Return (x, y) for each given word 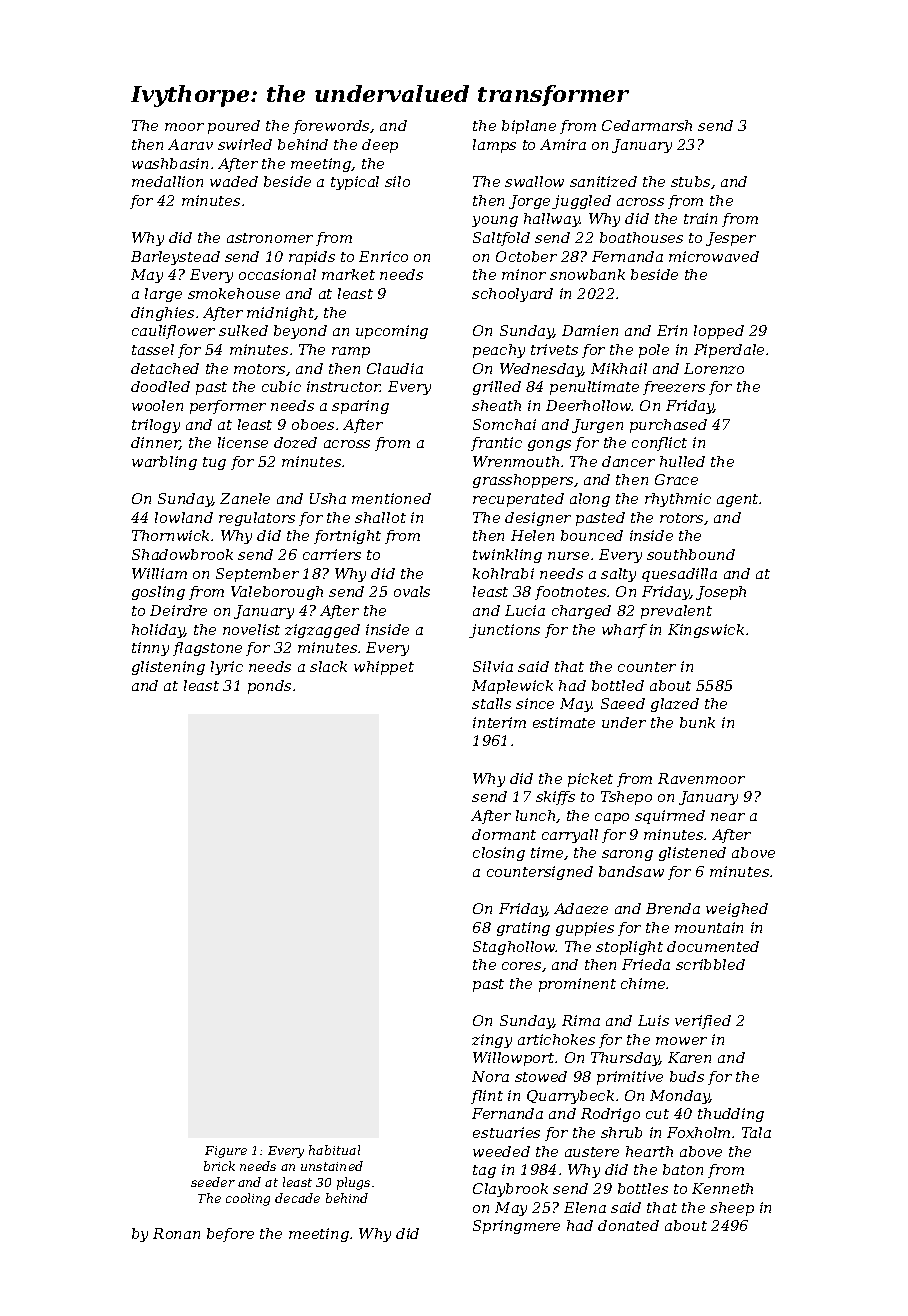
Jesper (731, 239)
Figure (226, 1152)
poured (234, 127)
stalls (491, 703)
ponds (269, 687)
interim (499, 722)
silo (397, 181)
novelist (251, 629)
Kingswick (706, 631)
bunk (697, 722)
